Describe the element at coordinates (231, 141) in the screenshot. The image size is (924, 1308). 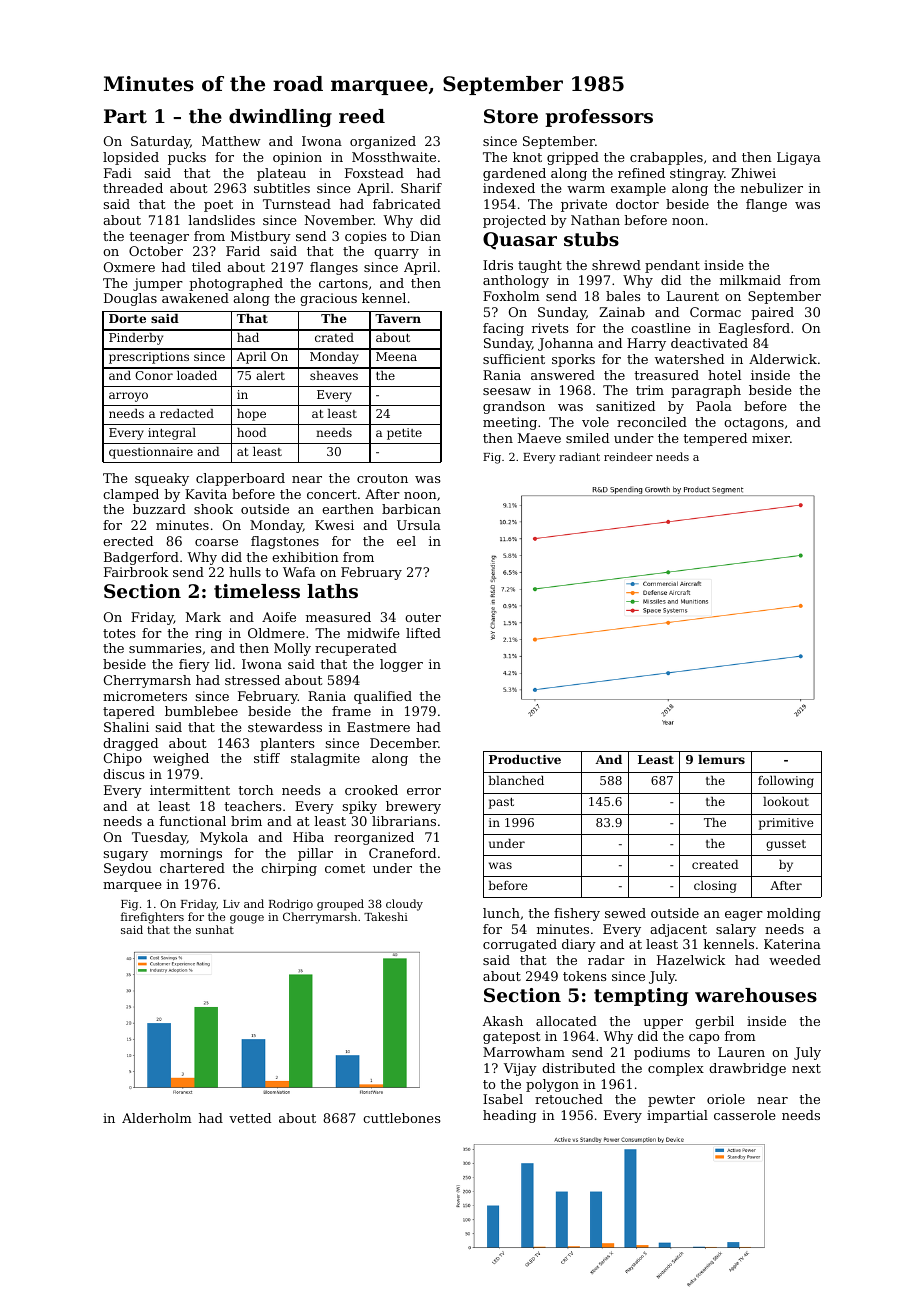
I see `Matthew` at that location.
